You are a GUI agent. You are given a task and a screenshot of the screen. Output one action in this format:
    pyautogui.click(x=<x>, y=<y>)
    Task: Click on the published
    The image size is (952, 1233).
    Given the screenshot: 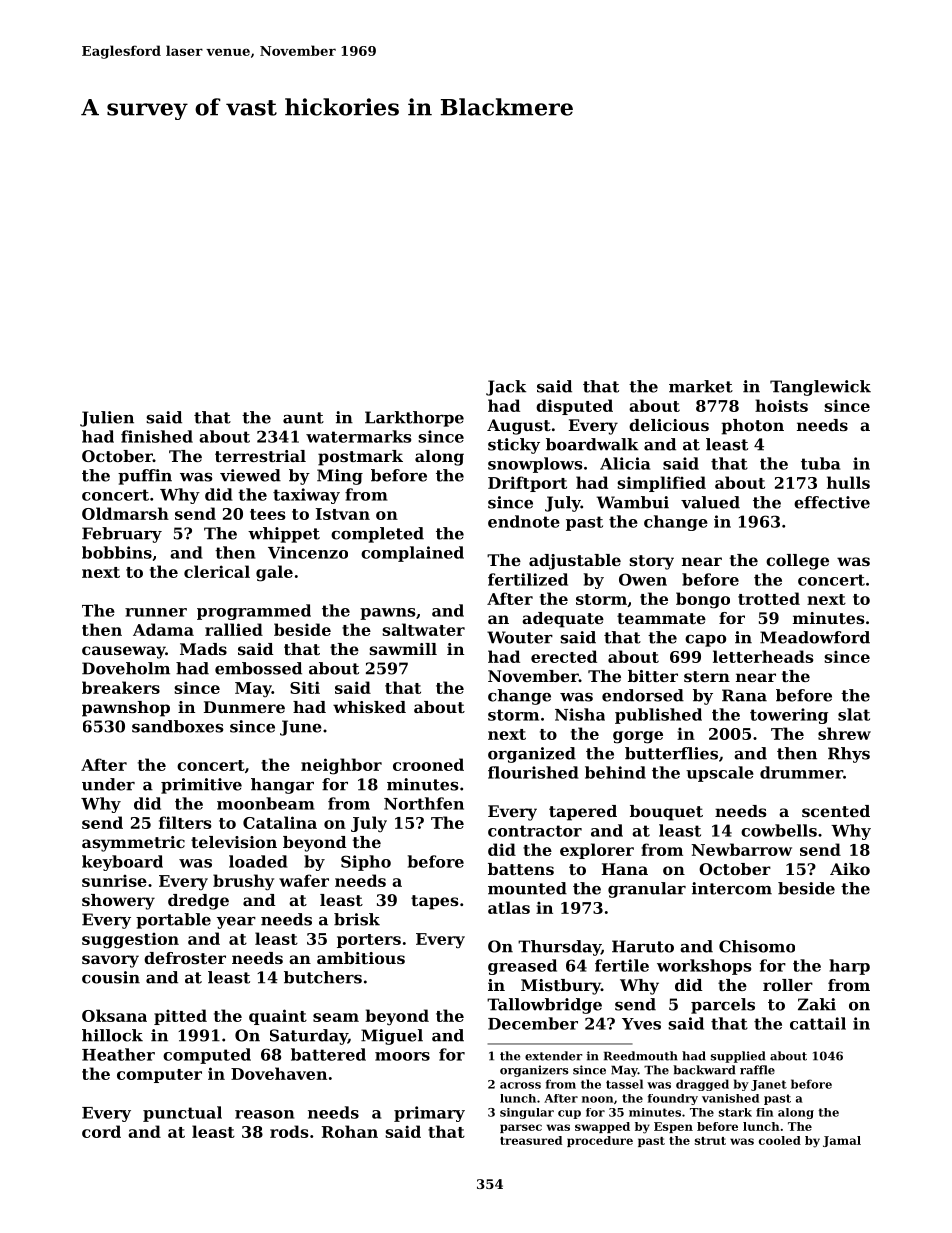 What is the action you would take?
    pyautogui.click(x=658, y=716)
